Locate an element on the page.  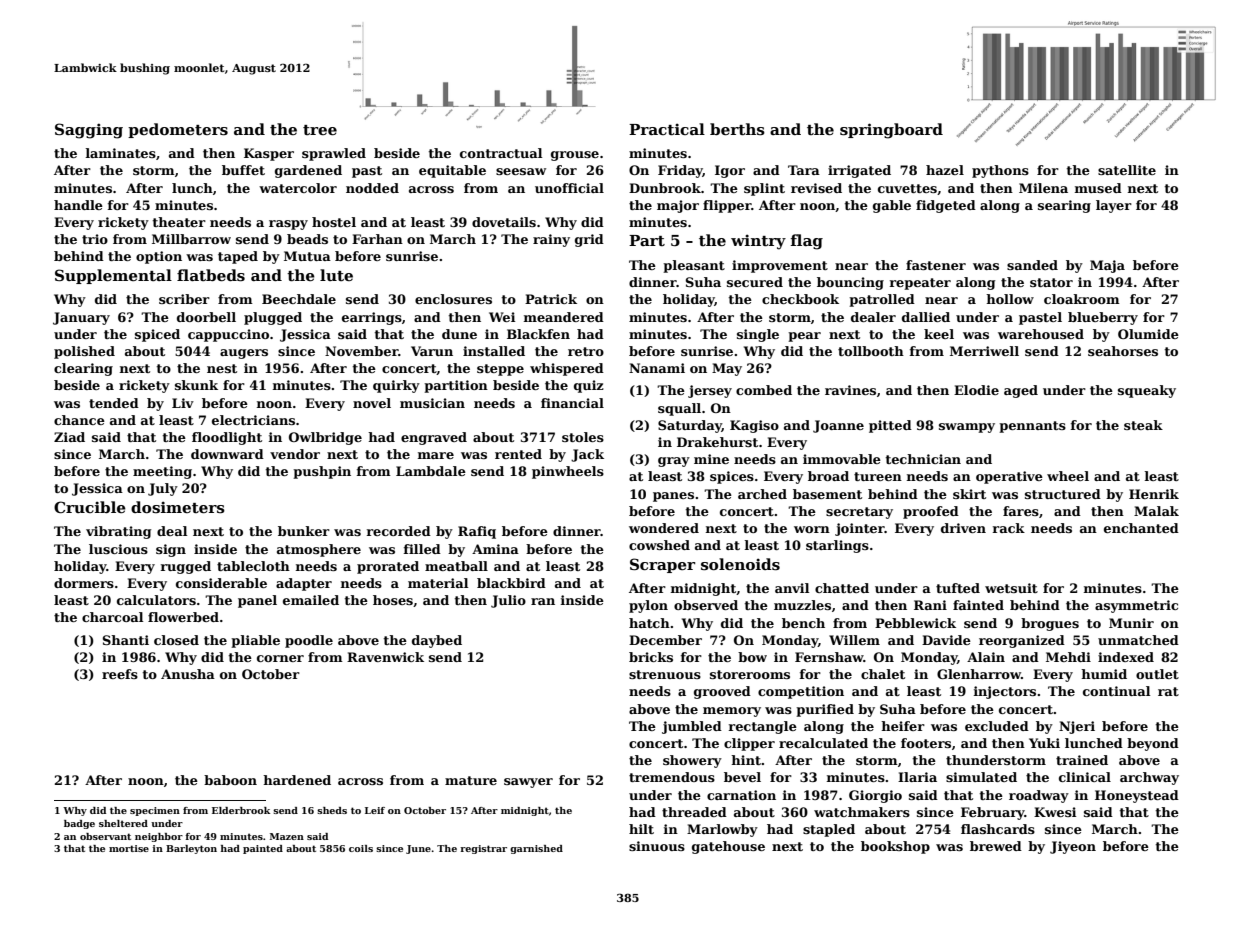
sprawled is located at coordinates (334, 154).
